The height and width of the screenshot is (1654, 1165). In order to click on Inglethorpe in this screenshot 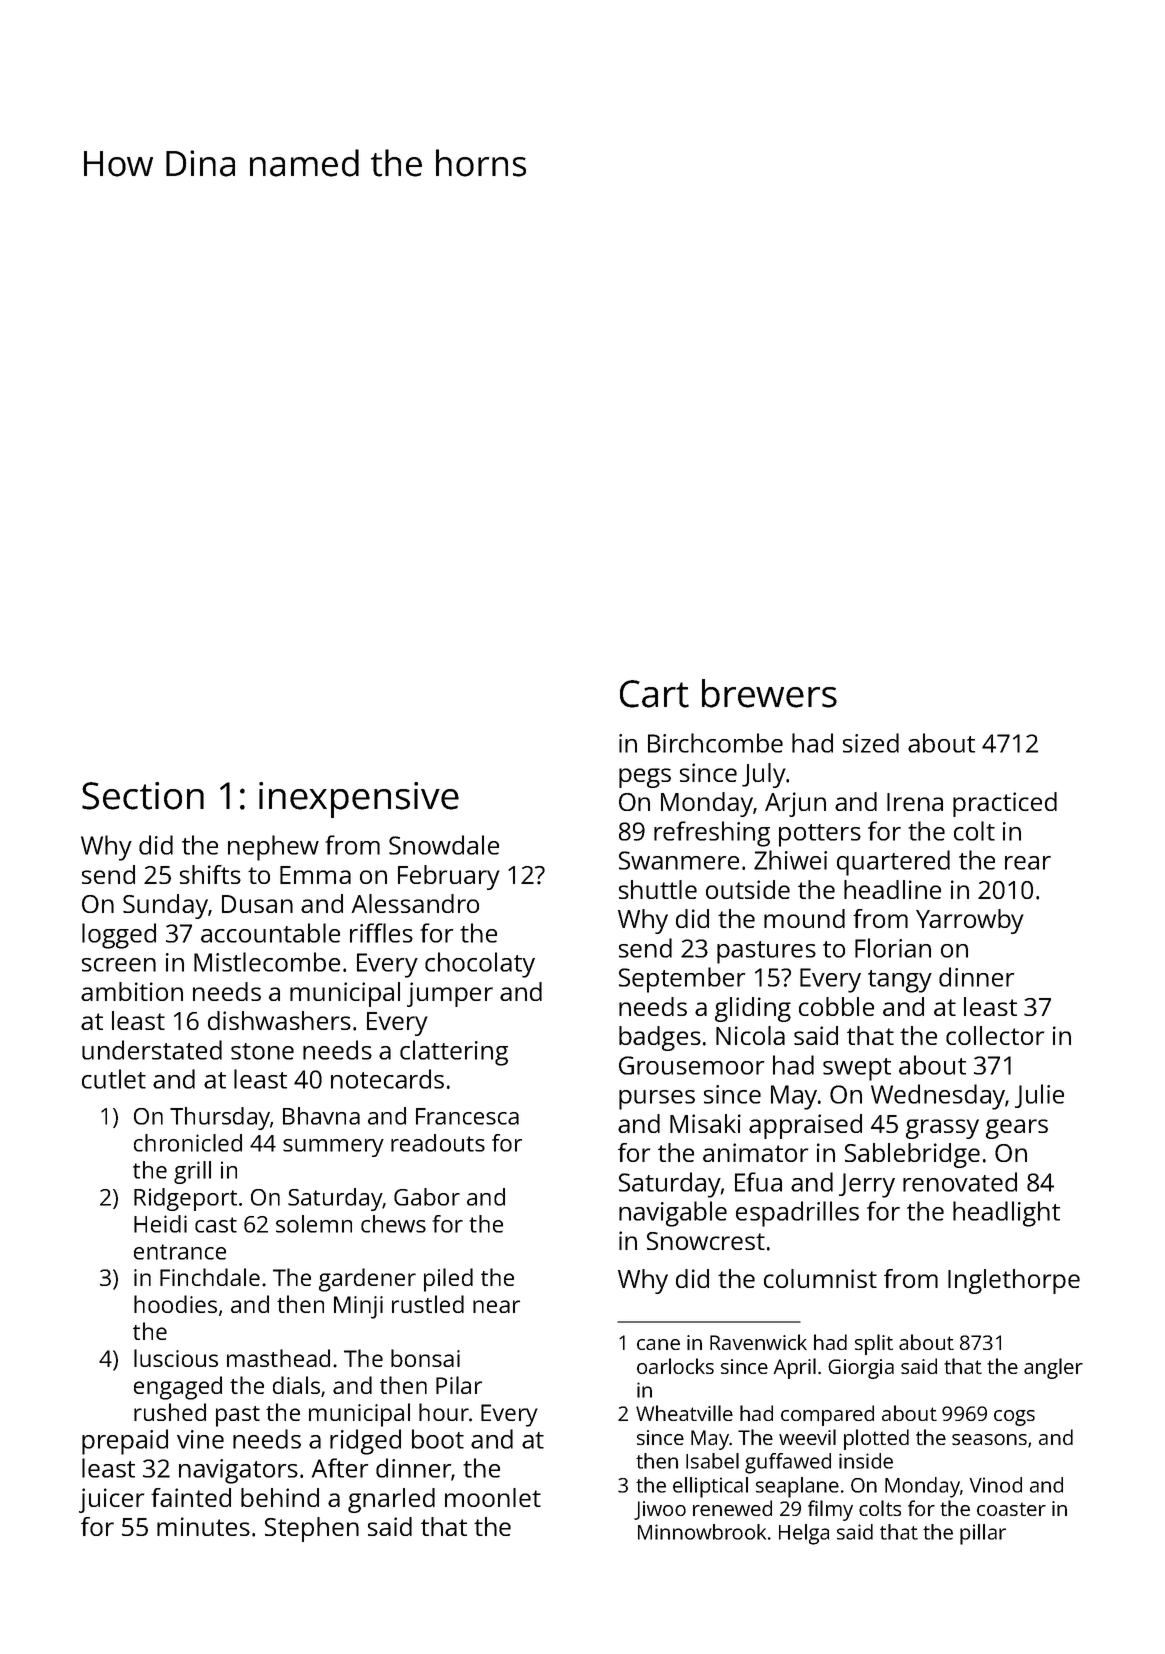, I will do `click(1014, 1281)`.
